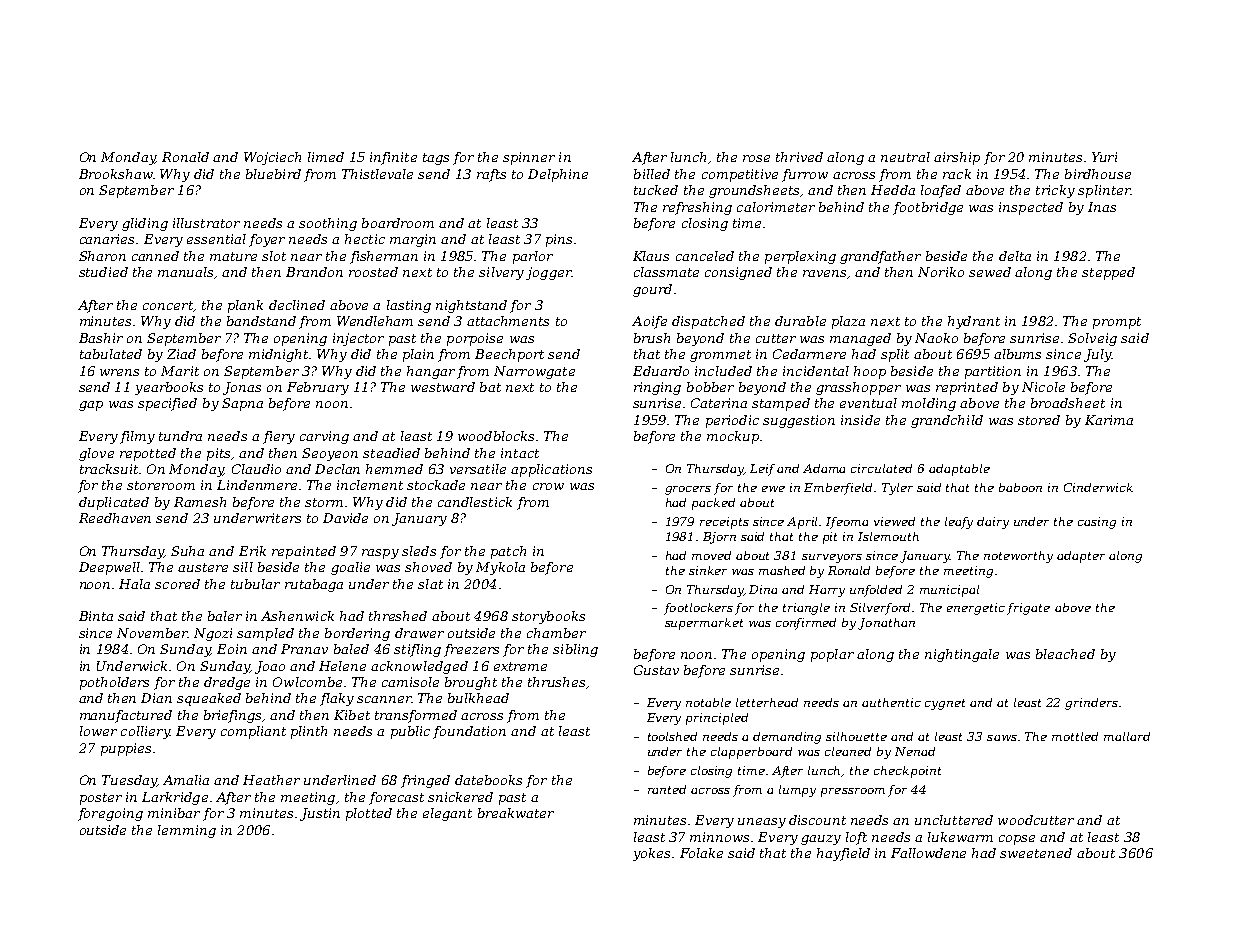  What do you see at coordinates (443, 387) in the screenshot?
I see `westward` at bounding box center [443, 387].
